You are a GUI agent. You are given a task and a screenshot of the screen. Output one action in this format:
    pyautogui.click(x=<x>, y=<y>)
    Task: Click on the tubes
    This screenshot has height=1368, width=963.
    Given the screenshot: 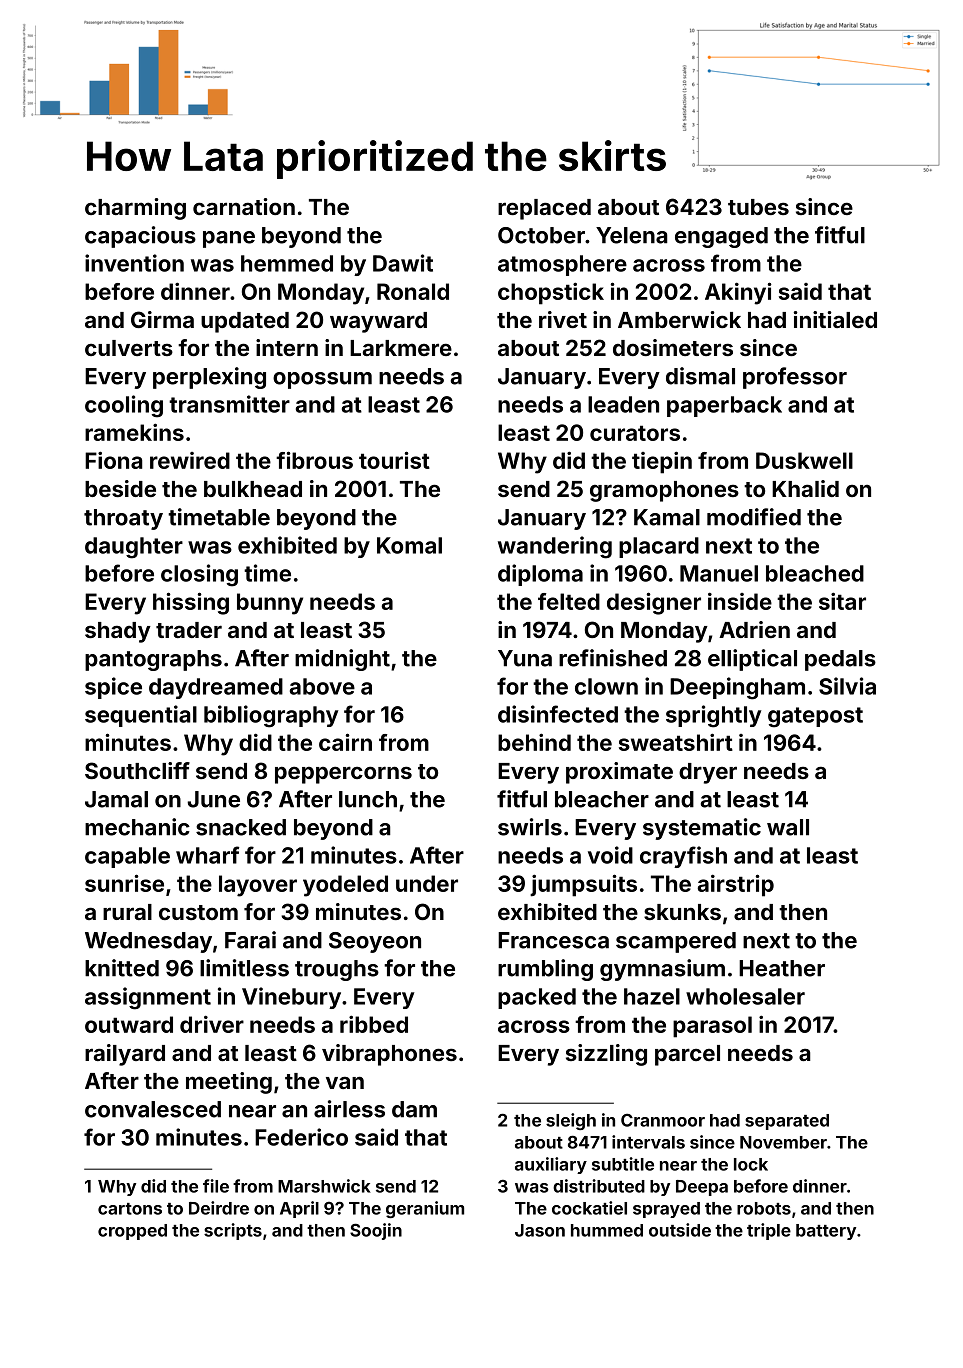 What is the action you would take?
    pyautogui.click(x=758, y=207)
